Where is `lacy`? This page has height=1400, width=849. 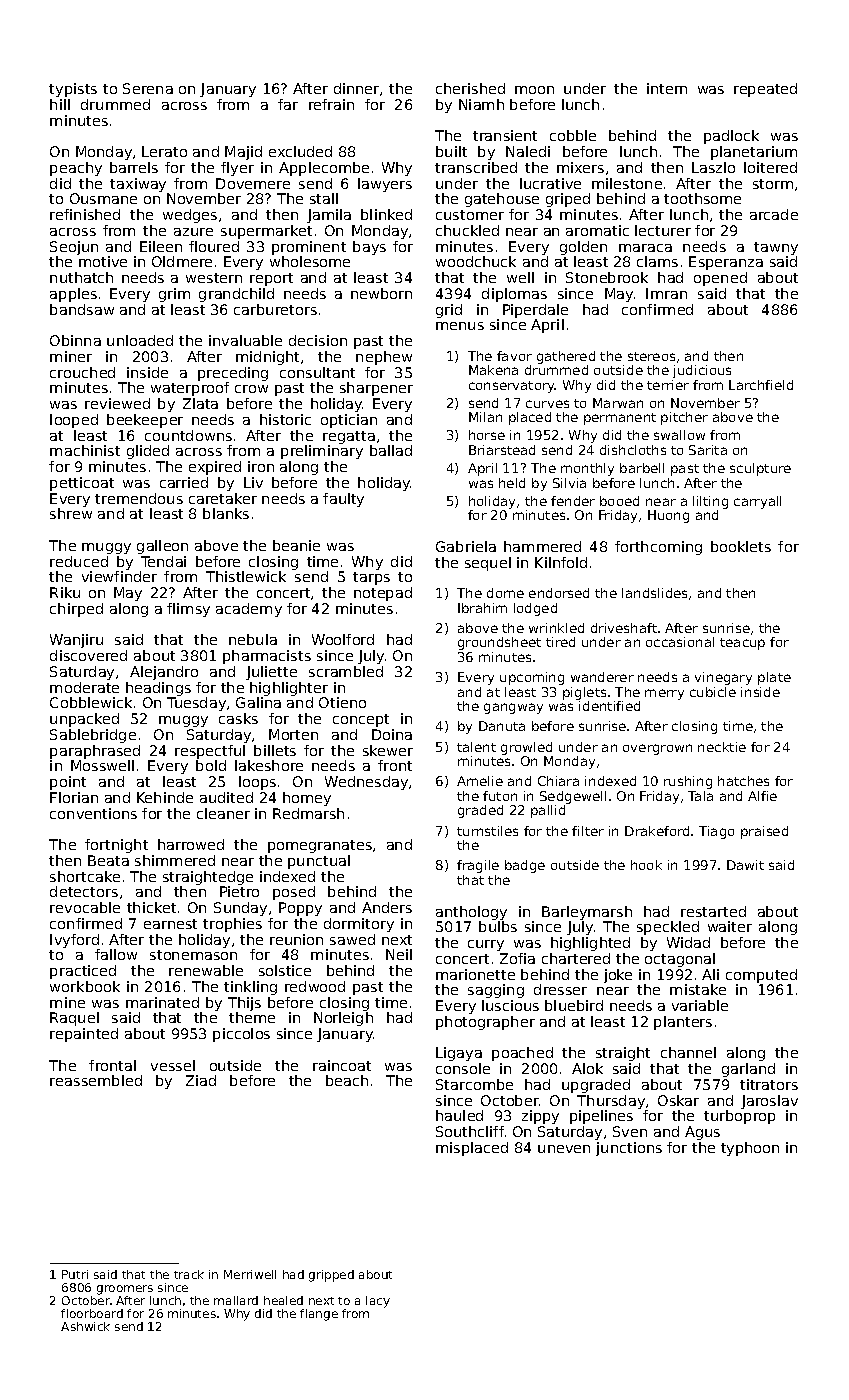 lacy is located at coordinates (378, 1302).
